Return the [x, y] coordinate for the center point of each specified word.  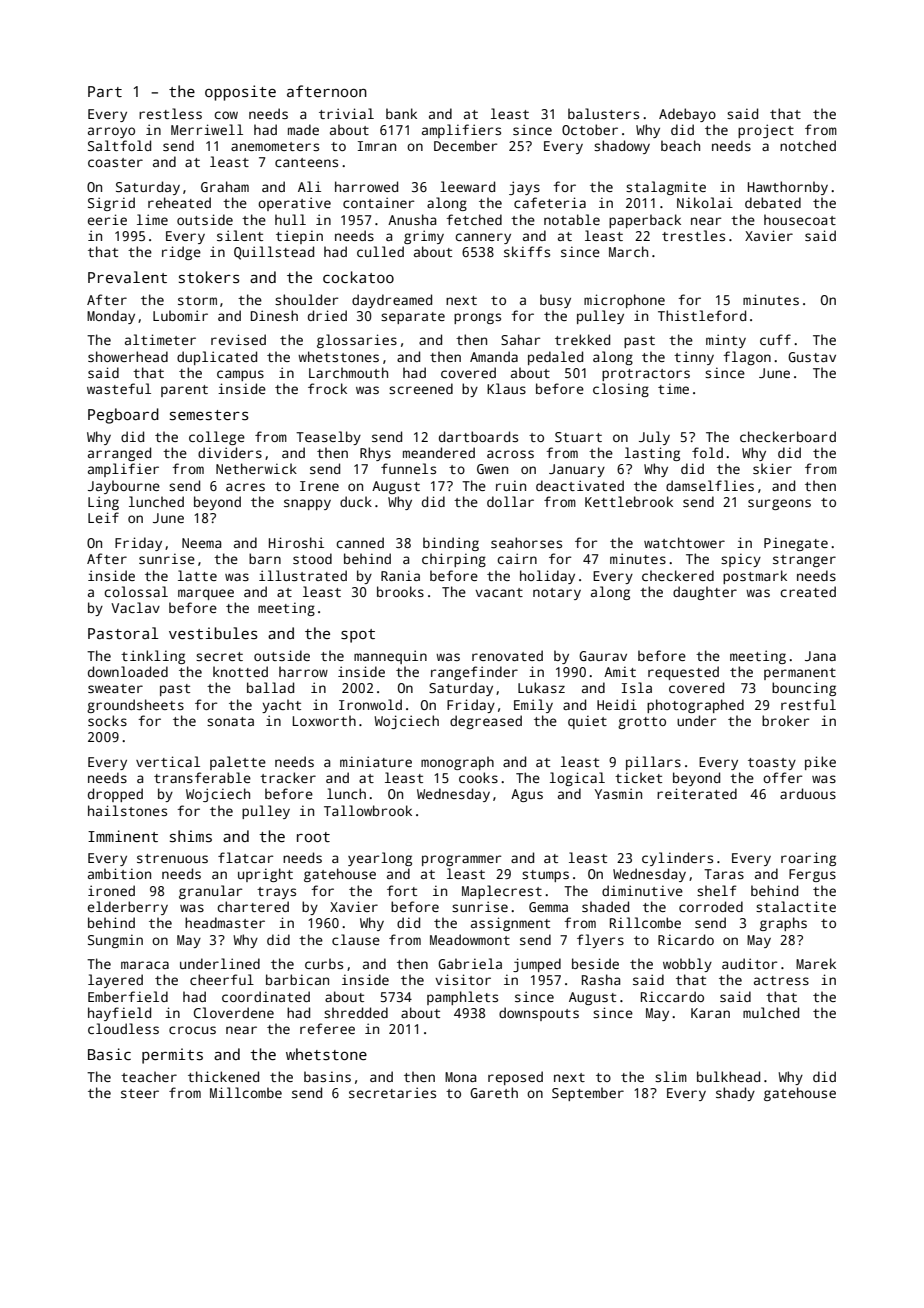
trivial [346, 113]
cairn [517, 558]
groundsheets [135, 706]
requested [683, 673]
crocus [192, 1030]
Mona [460, 1077]
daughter [705, 593]
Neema [201, 543]
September [588, 1094]
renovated [507, 655]
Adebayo [687, 115]
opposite [240, 93]
